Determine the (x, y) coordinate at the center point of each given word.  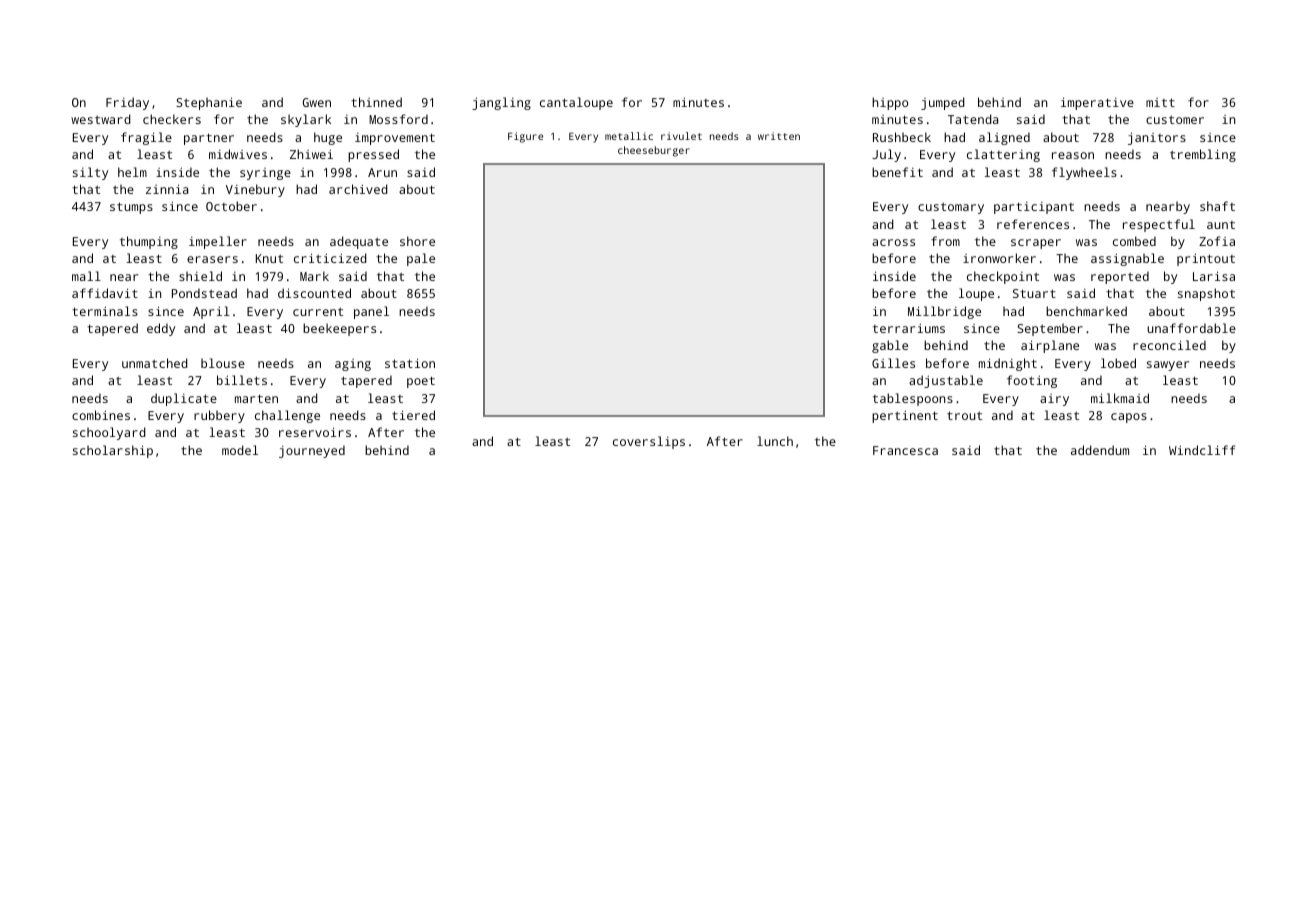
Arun (382, 172)
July (886, 155)
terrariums (909, 328)
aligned (1004, 138)
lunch (775, 441)
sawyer (1168, 366)
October (231, 206)
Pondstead (204, 293)
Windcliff (1202, 450)
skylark (306, 120)
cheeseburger (654, 151)
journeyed (312, 451)
